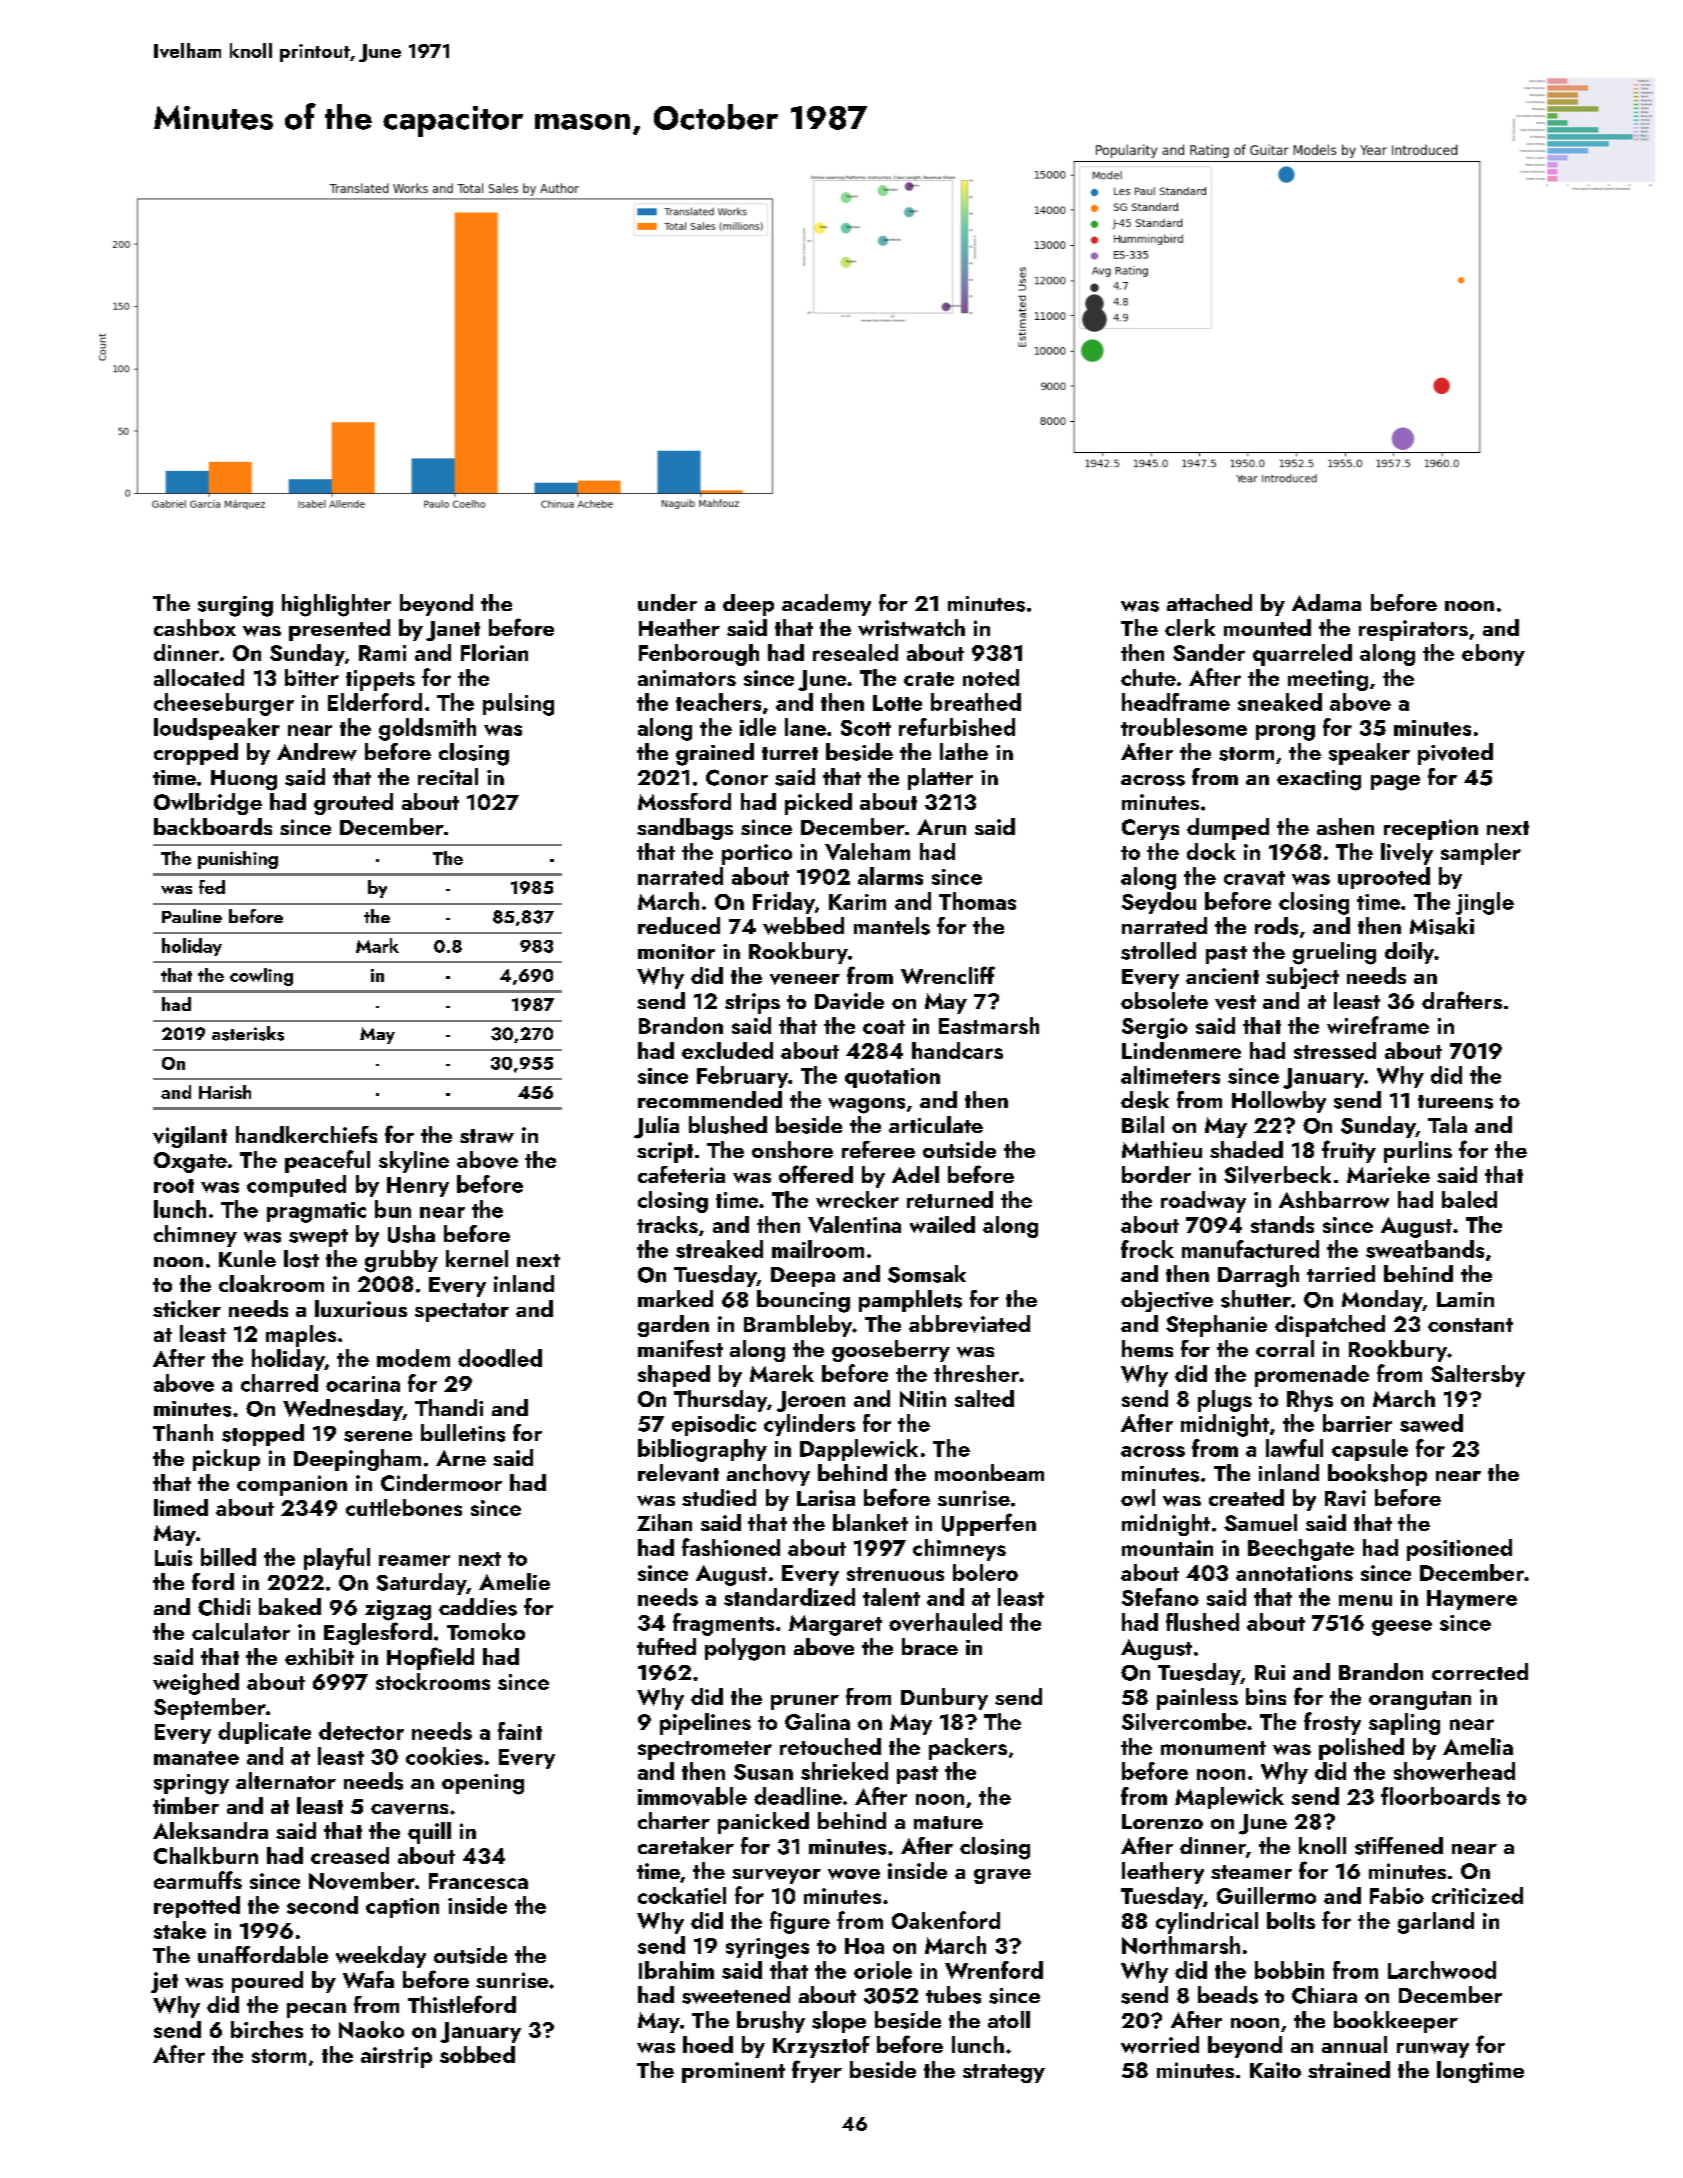 The width and height of the document is (1683, 2178). What do you see at coordinates (224, 704) in the document?
I see `cheeseburger` at bounding box center [224, 704].
